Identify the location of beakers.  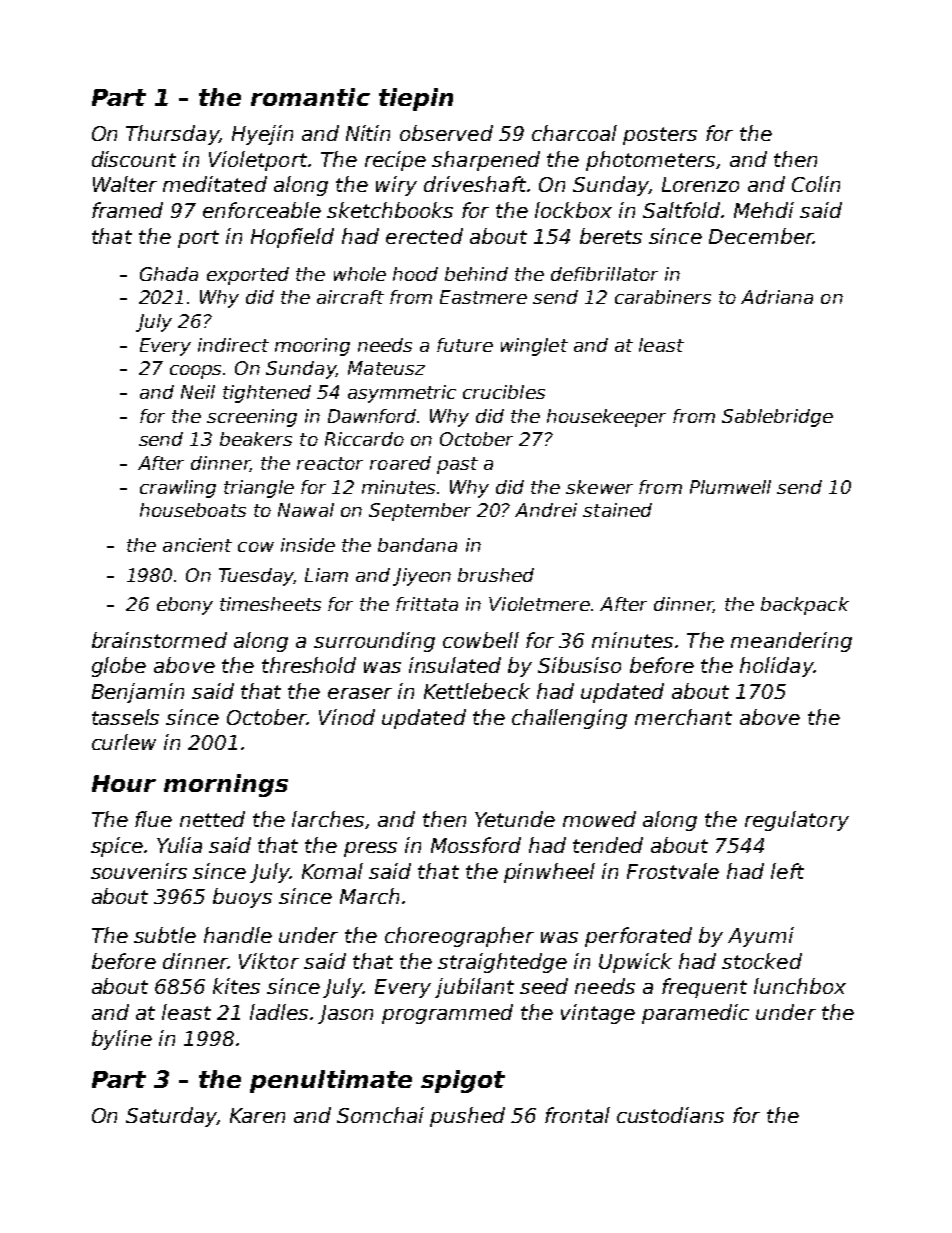
(256, 439).
